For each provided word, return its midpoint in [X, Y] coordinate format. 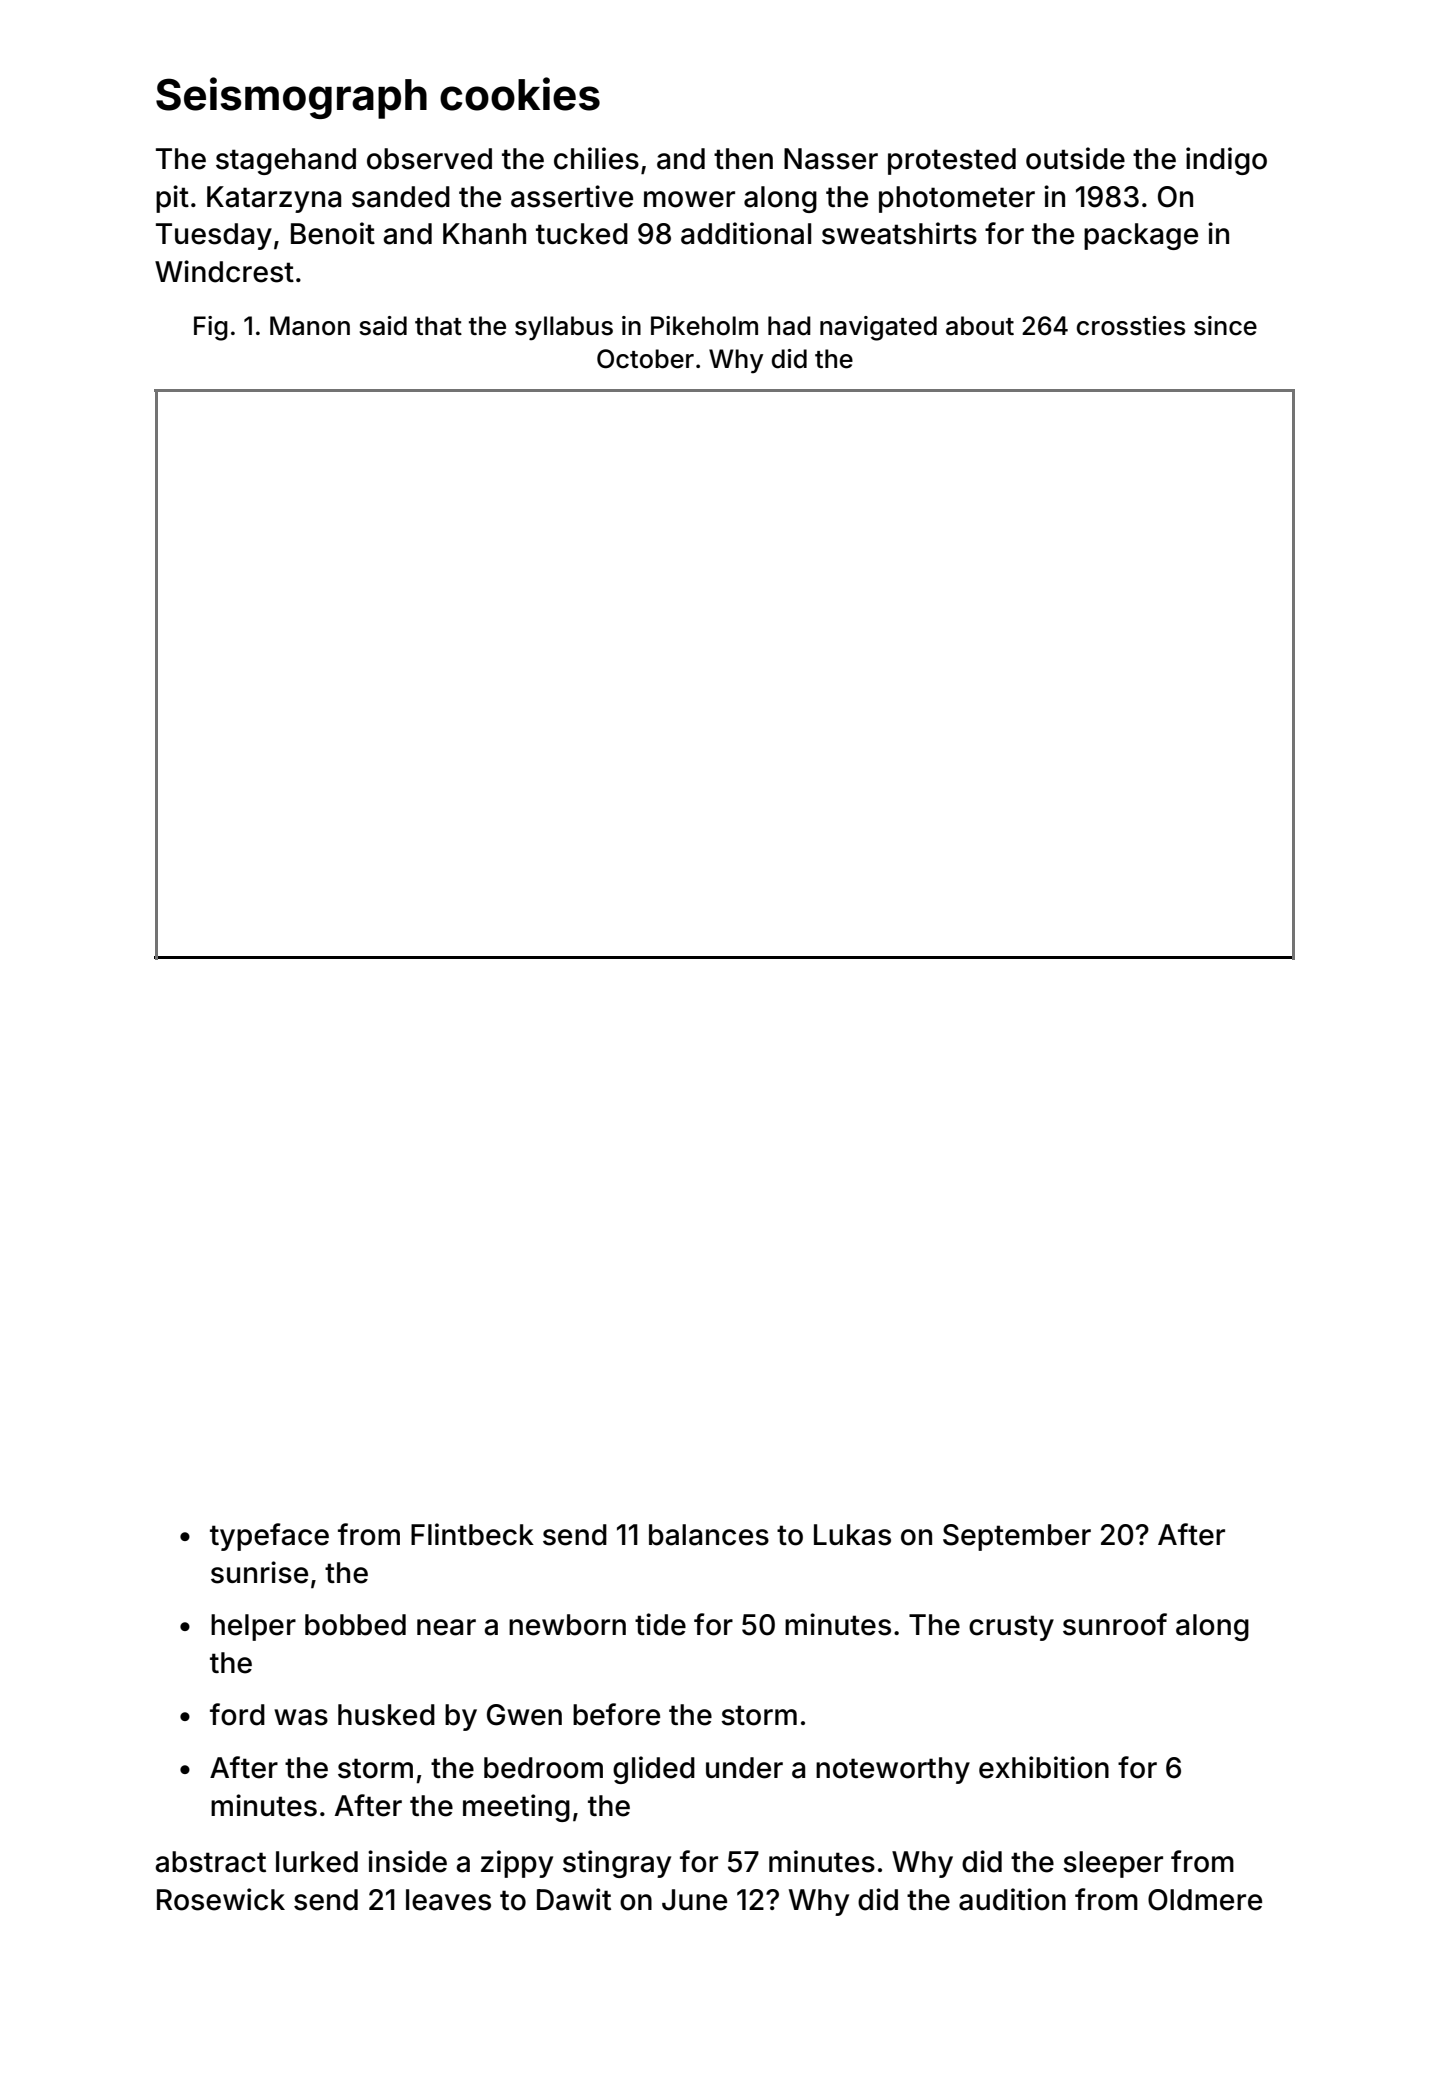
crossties [1131, 326]
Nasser [831, 159]
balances [709, 1535]
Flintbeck [472, 1534]
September [1017, 1537]
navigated [878, 328]
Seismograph [291, 98]
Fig [211, 328]
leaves [448, 1900]
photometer [957, 199]
